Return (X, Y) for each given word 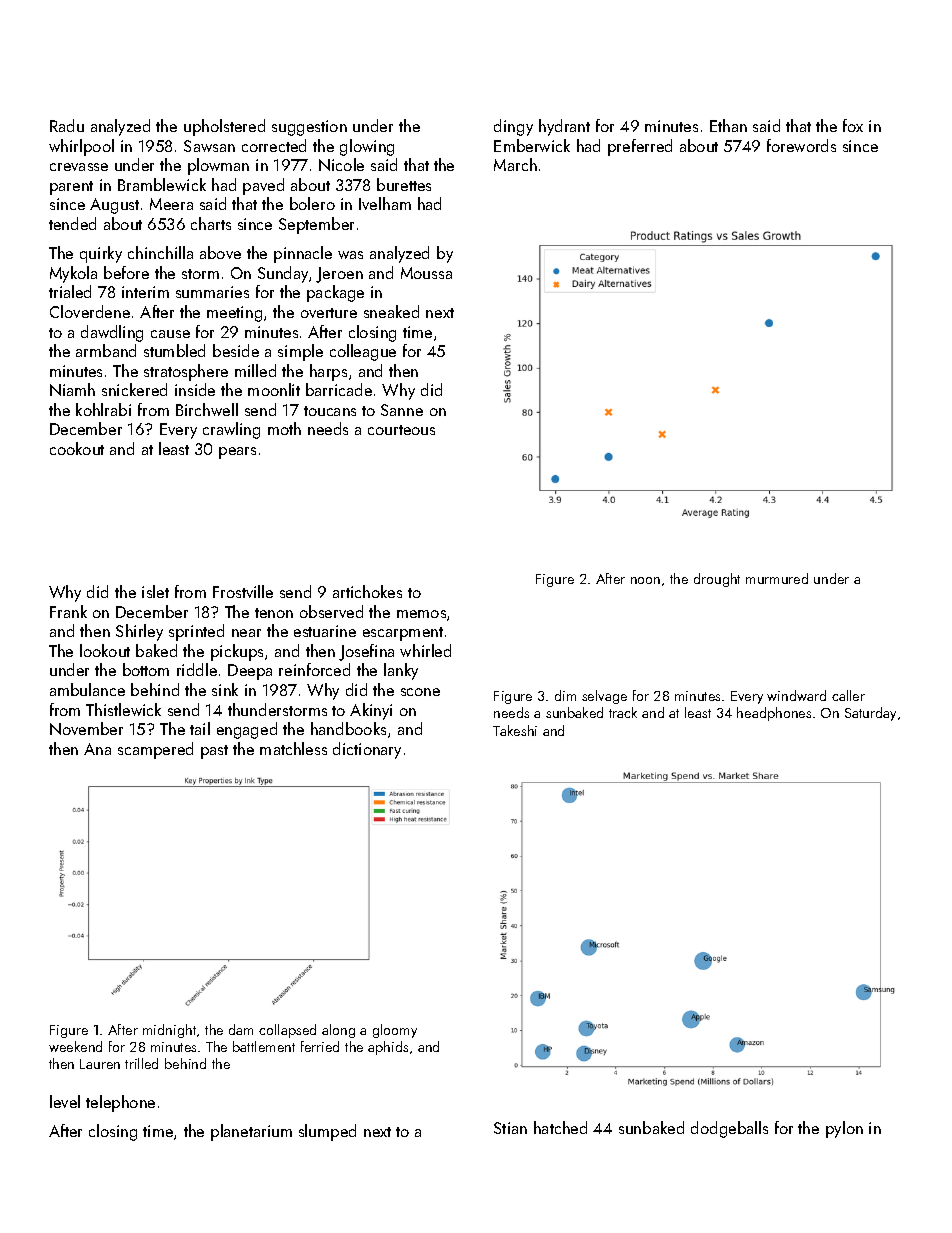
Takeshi (515, 730)
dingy (513, 127)
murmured (777, 578)
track (623, 712)
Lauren (100, 1064)
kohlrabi (103, 409)
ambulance (87, 689)
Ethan (728, 125)
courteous (401, 430)
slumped (327, 1132)
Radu (67, 125)
